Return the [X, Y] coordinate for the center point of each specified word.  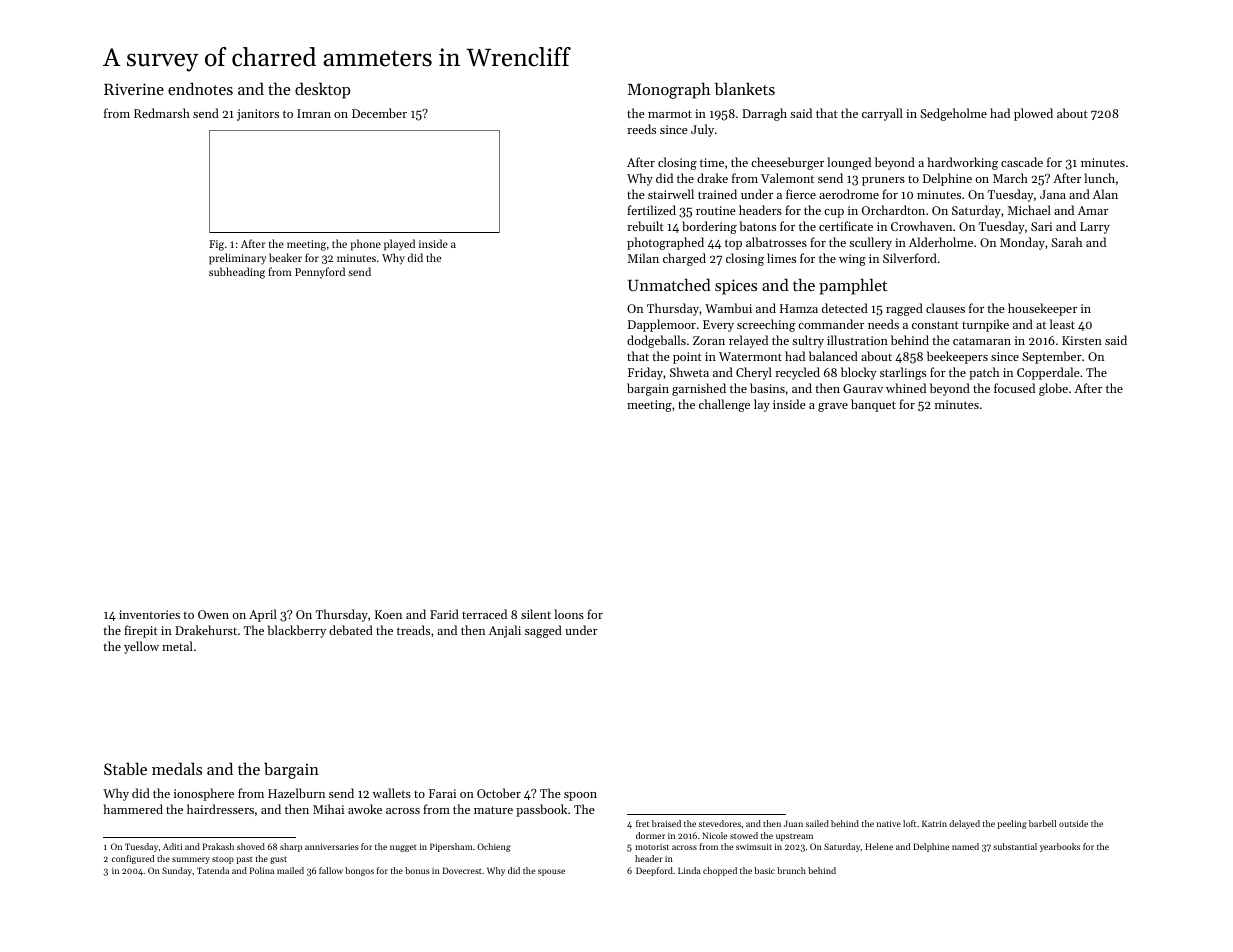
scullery [870, 243]
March [1010, 178]
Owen [213, 614]
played [399, 245]
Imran [314, 113]
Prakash [218, 846]
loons [569, 614]
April [263, 615]
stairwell [671, 194]
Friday [645, 373]
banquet [873, 405]
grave [833, 407]
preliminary [237, 259]
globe [1053, 389]
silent [536, 614]
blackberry [296, 631]
